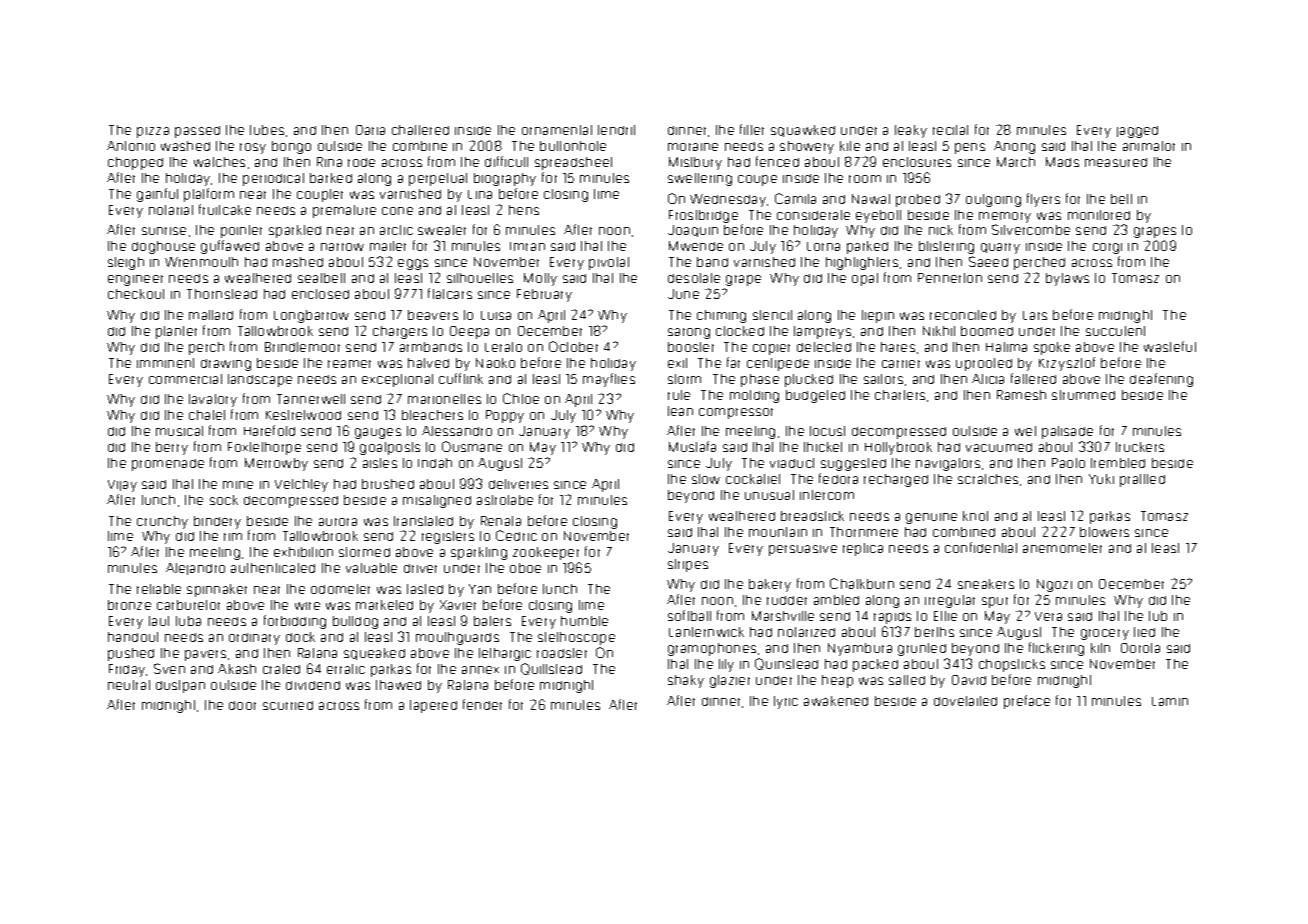 This document has height=924, width=1308. I want to click on monitored, so click(1099, 215).
